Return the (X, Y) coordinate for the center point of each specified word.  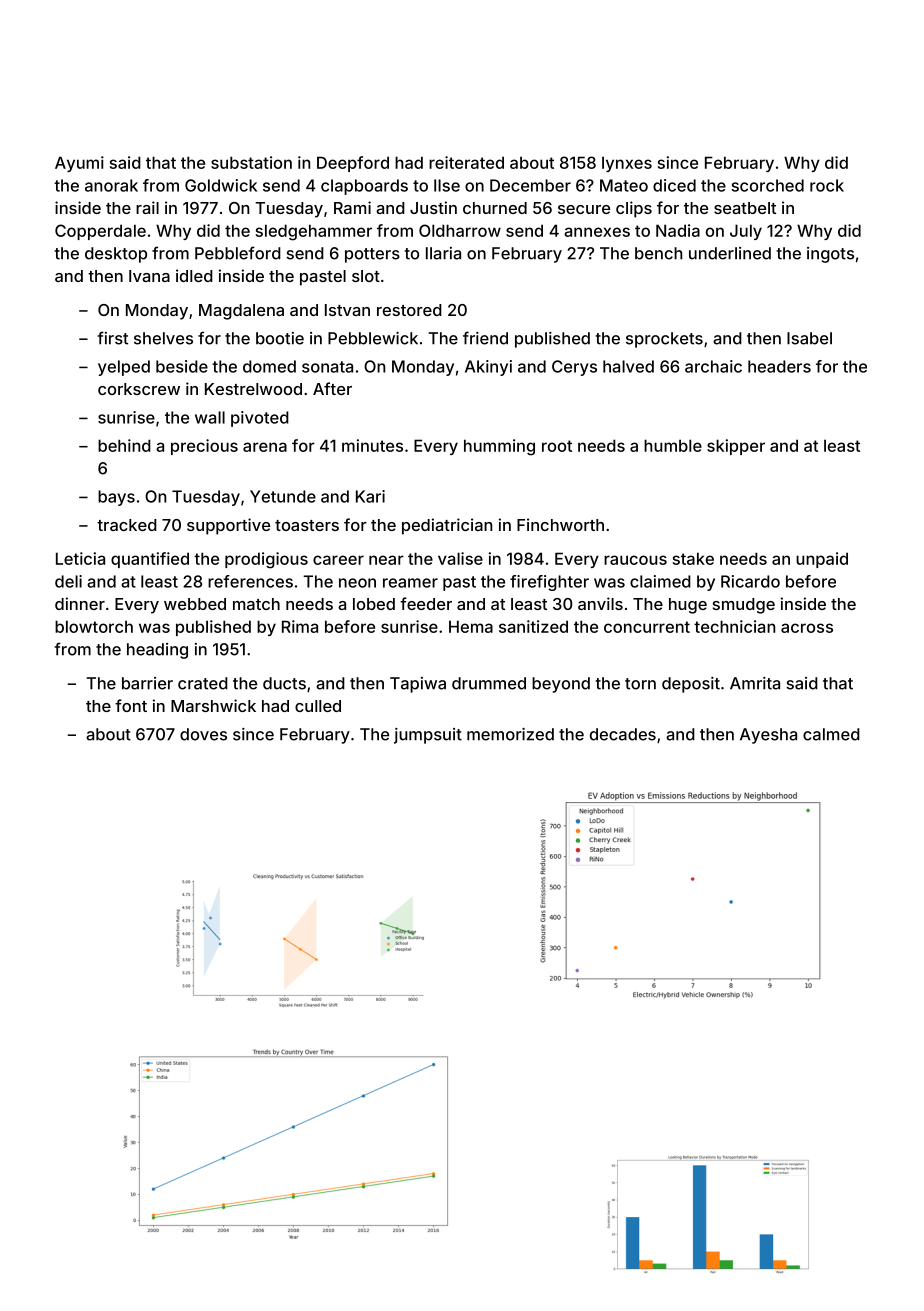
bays (116, 498)
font (131, 705)
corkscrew (139, 389)
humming (499, 447)
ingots (830, 255)
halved (628, 366)
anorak (111, 185)
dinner (80, 603)
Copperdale (100, 232)
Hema (471, 626)
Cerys (574, 368)
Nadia (678, 230)
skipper (736, 447)
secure (584, 209)
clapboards (364, 187)
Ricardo (750, 581)
